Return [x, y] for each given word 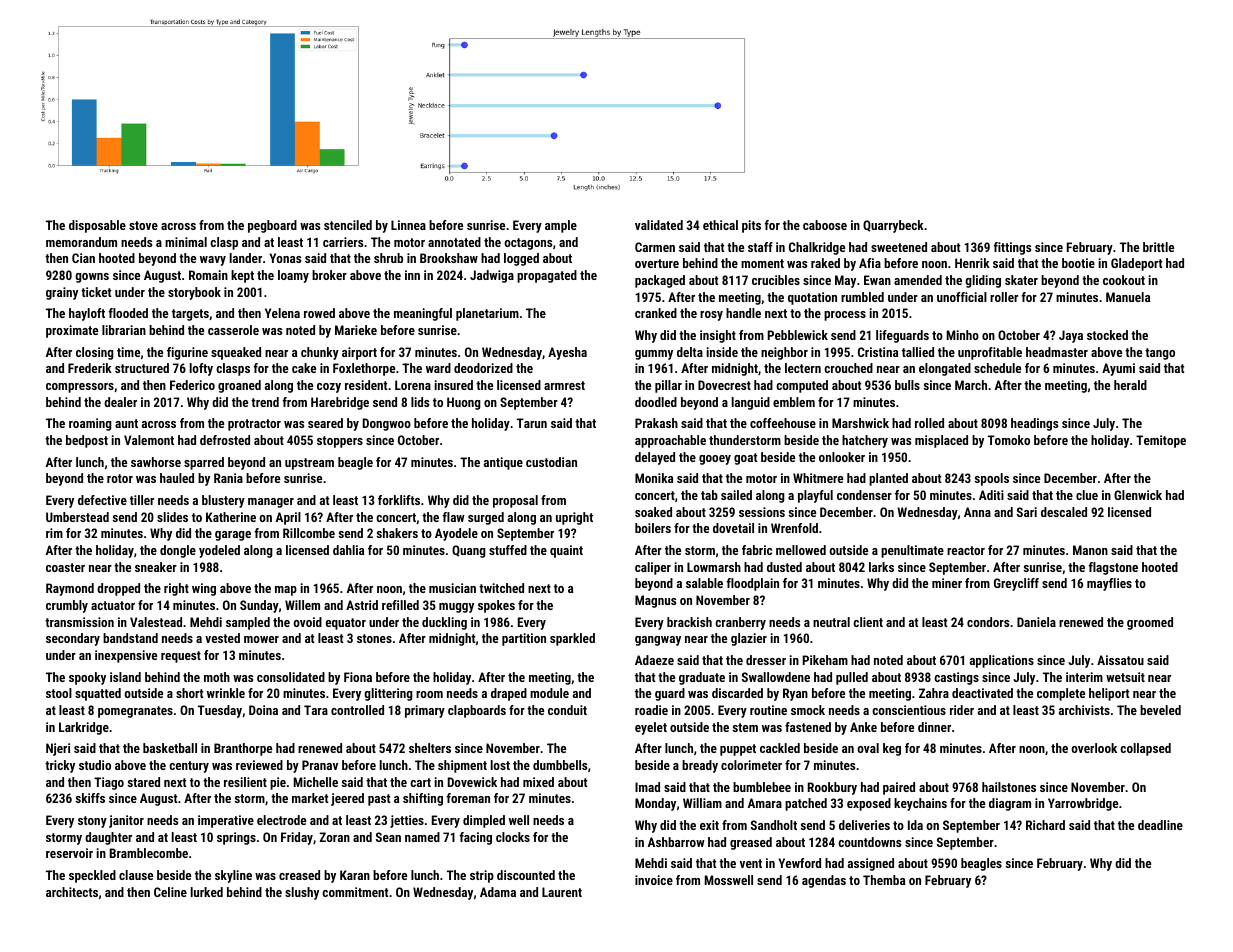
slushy [302, 893]
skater [1021, 280]
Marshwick [860, 423]
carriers [343, 242]
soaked [653, 512]
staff [760, 247]
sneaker [156, 567]
